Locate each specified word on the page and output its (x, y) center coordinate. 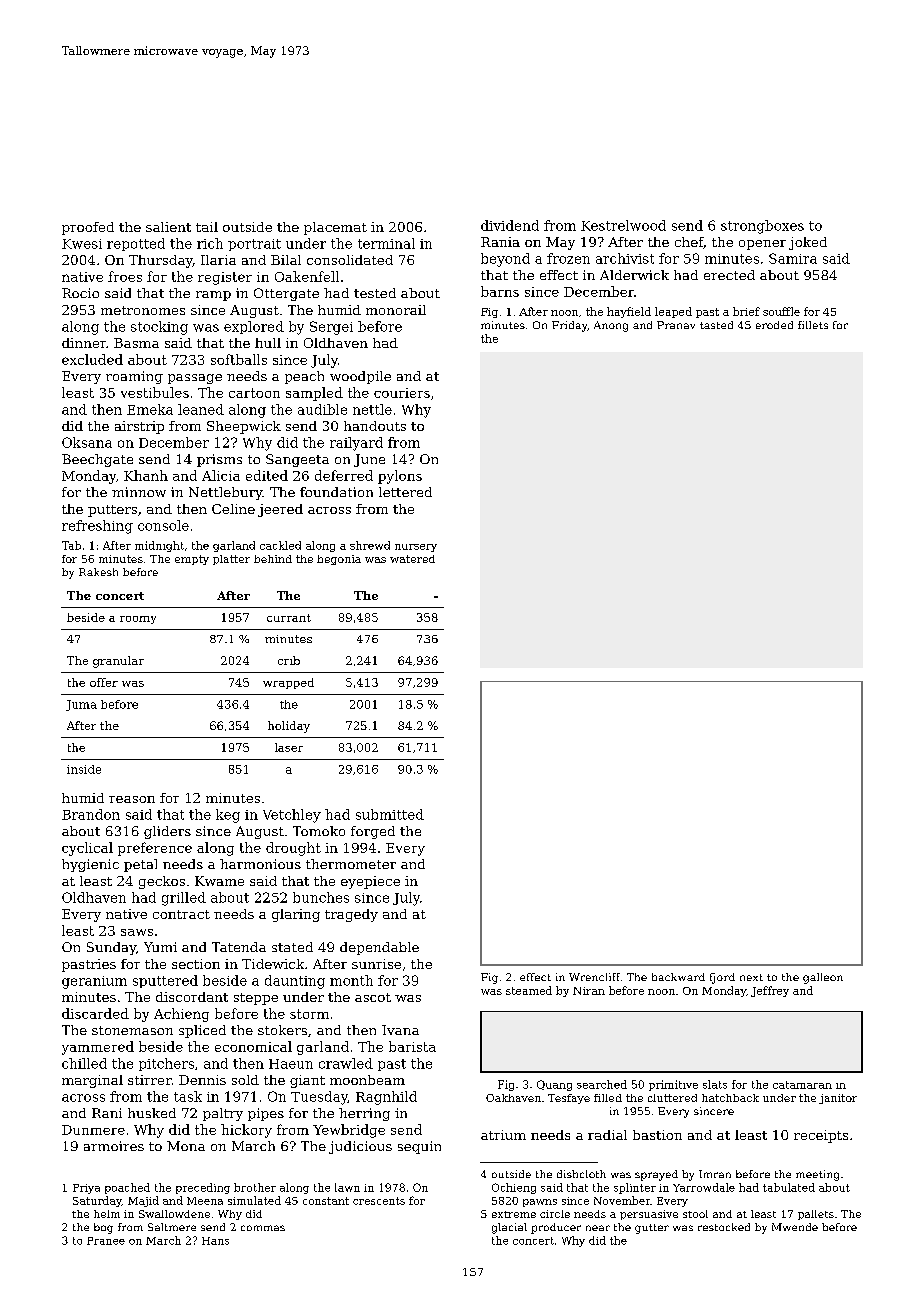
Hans (215, 1241)
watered (412, 559)
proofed (88, 228)
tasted (716, 325)
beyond (505, 260)
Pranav (676, 325)
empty (192, 560)
